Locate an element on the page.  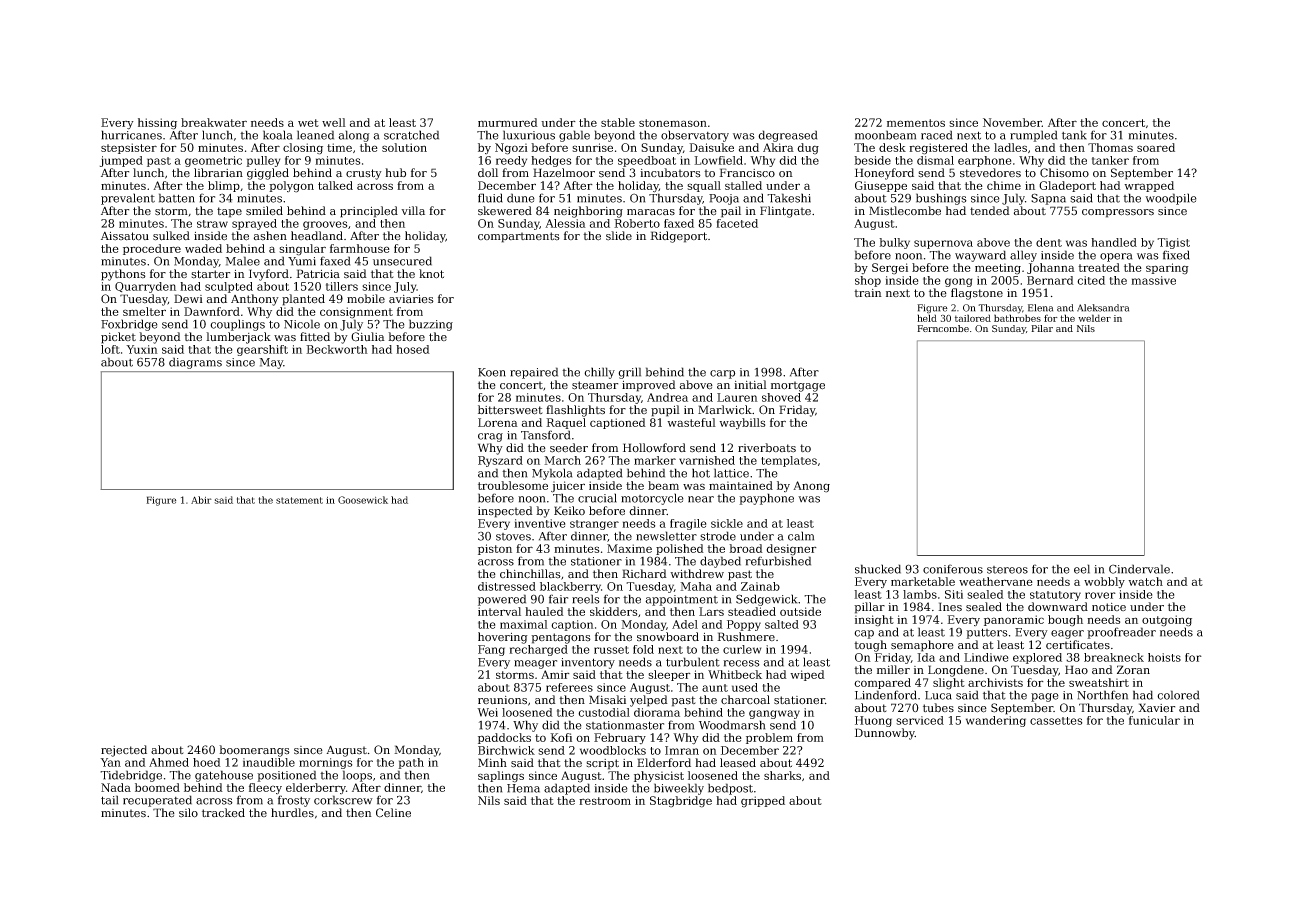
marketable is located at coordinates (923, 581).
